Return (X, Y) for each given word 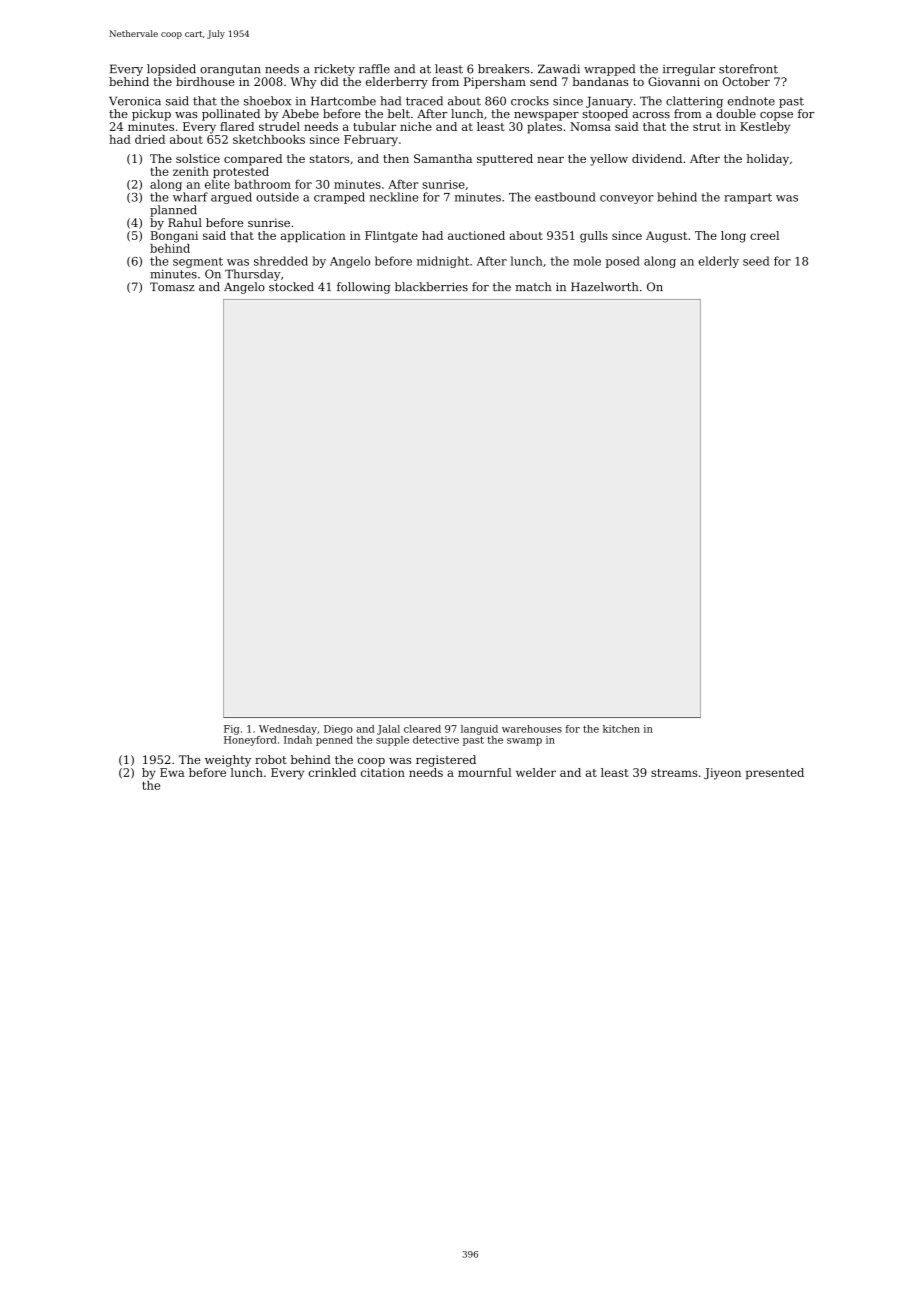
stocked (291, 287)
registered (446, 761)
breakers (504, 69)
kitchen (621, 729)
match (533, 287)
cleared (422, 729)
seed (756, 261)
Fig (232, 730)
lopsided (171, 70)
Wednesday (288, 730)
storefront (748, 69)
